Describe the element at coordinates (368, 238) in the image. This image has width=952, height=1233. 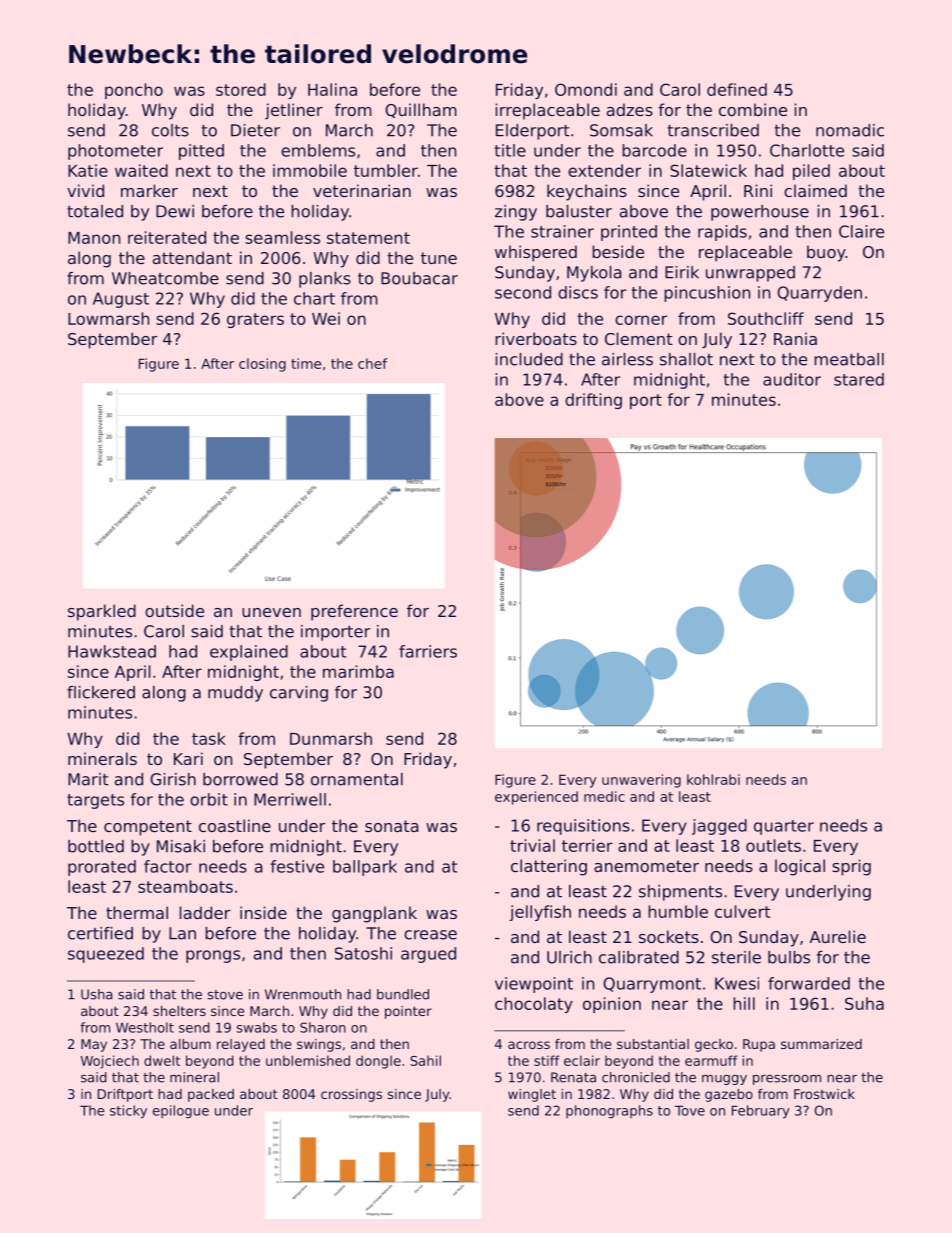
I see `statement` at that location.
